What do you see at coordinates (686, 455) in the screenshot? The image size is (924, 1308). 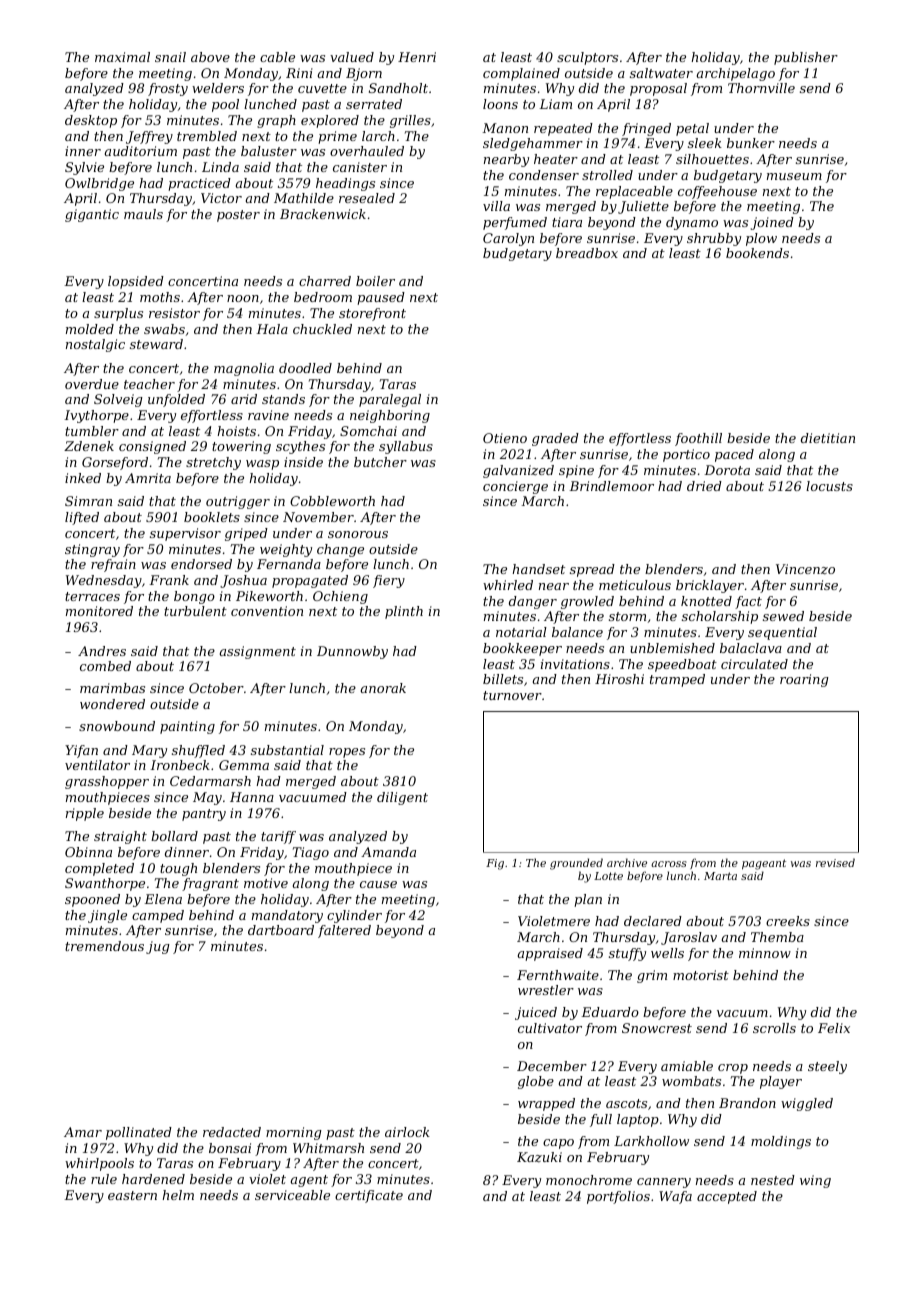 I see `portico` at bounding box center [686, 455].
